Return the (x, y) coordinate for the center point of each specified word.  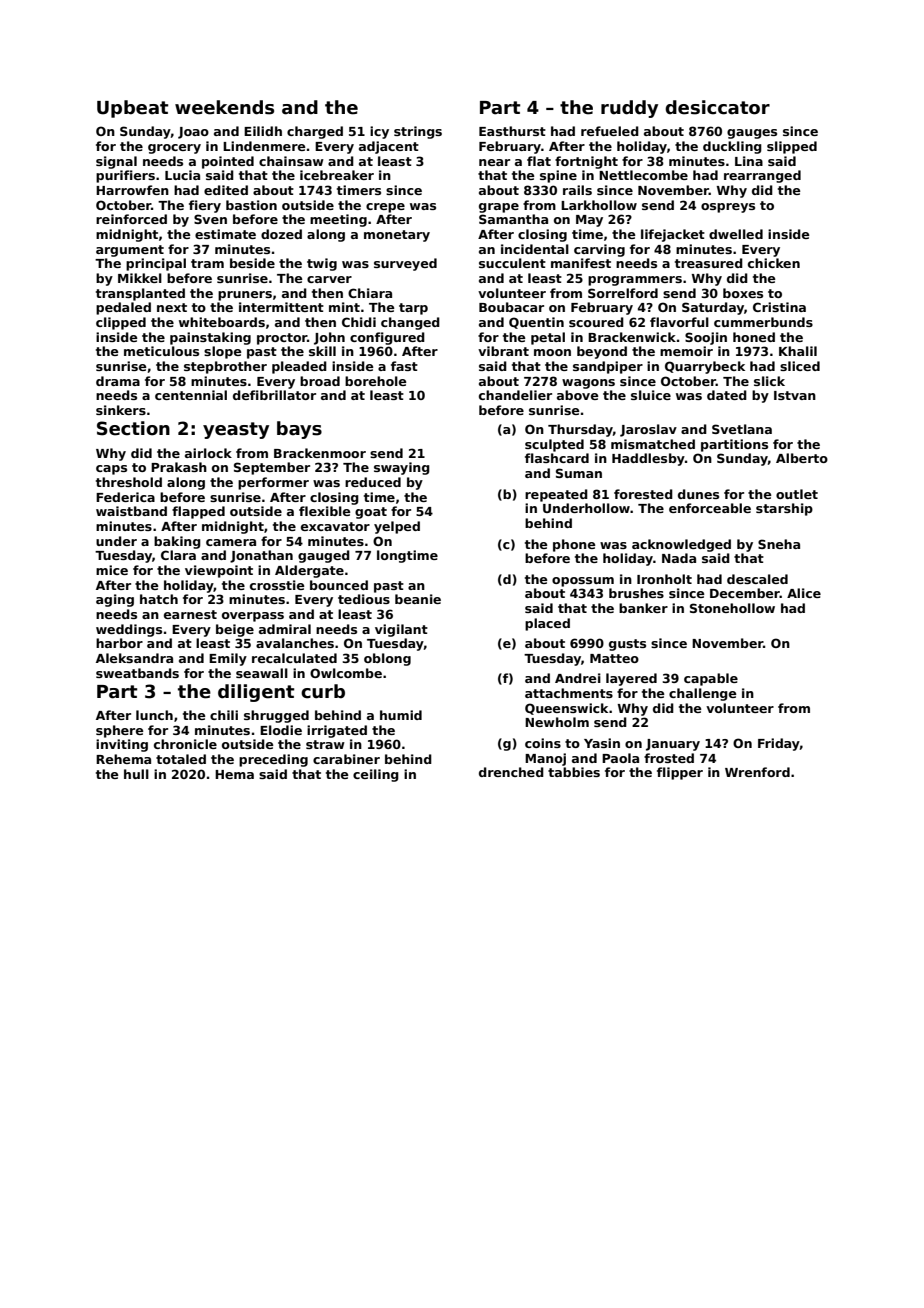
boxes (743, 293)
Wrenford (757, 772)
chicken (774, 263)
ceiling (376, 775)
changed (410, 323)
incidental (535, 249)
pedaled (123, 308)
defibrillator (274, 395)
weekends (224, 107)
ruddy (629, 109)
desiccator (717, 107)
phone (574, 545)
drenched (511, 772)
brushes (636, 593)
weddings (129, 630)
